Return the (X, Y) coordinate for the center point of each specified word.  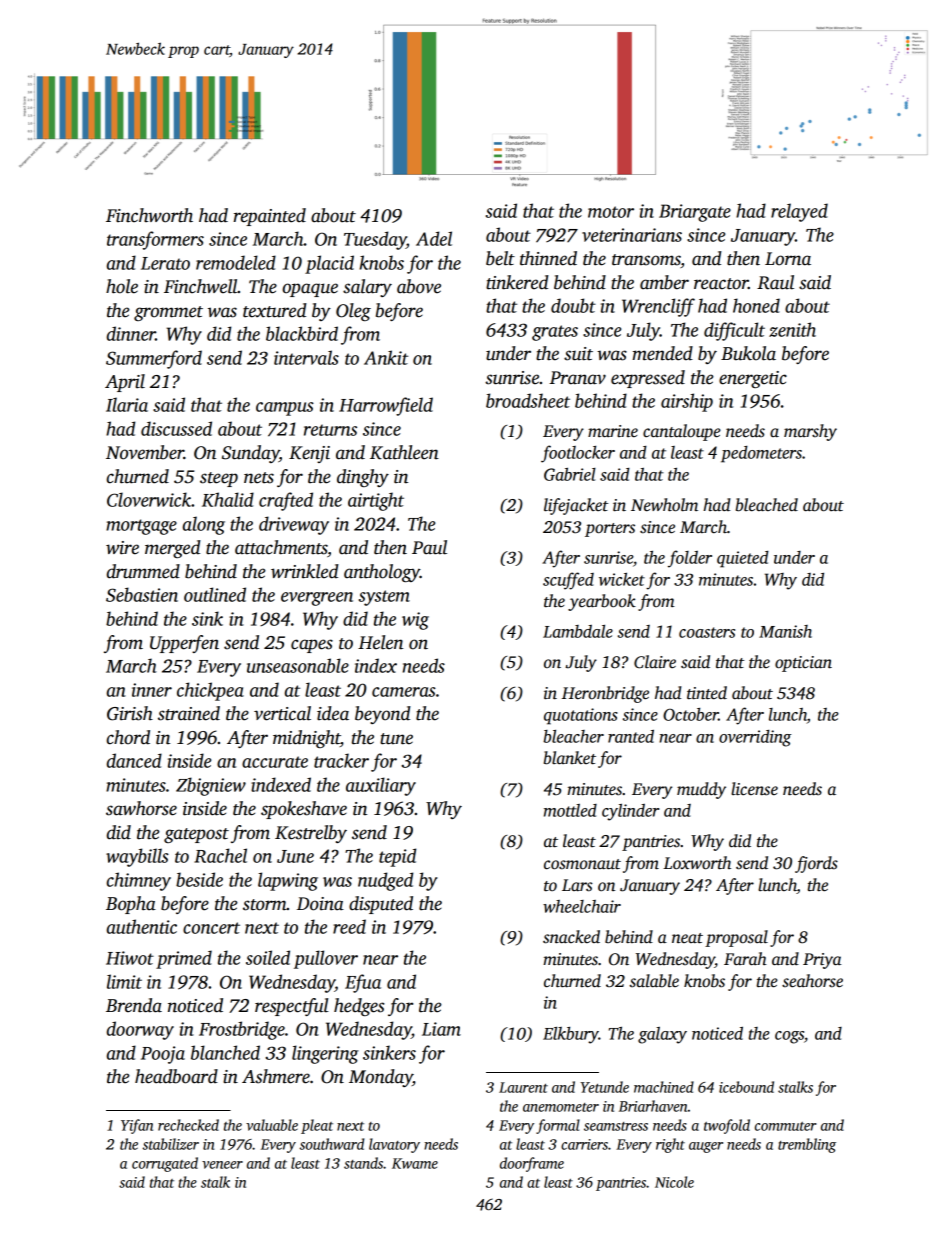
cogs (789, 1037)
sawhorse (141, 808)
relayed (799, 212)
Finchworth (149, 215)
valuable (272, 1125)
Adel (434, 238)
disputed (381, 905)
